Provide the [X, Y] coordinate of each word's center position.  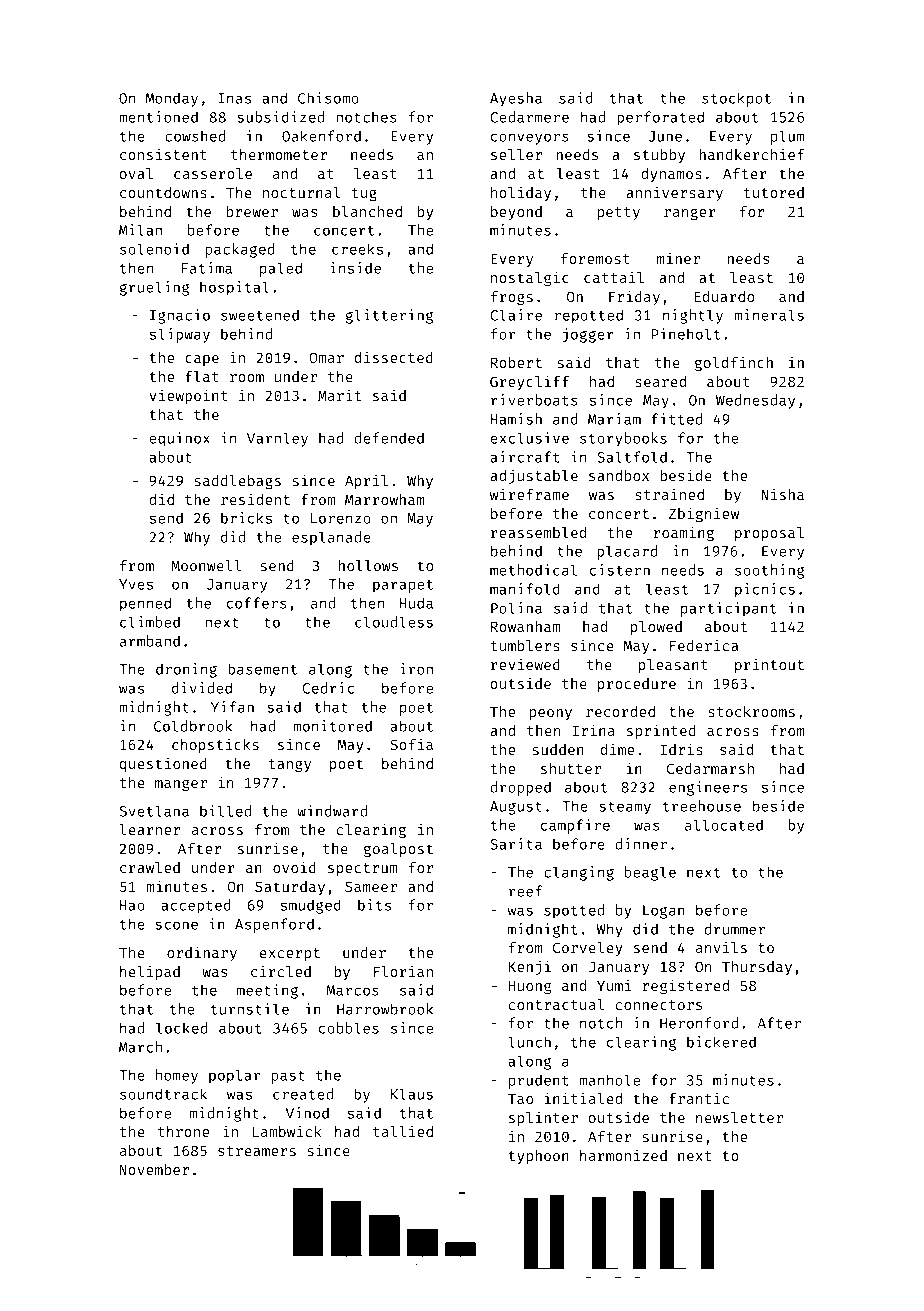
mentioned [158, 117]
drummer [735, 929]
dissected [393, 357]
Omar [326, 357]
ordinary [202, 953]
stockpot [736, 99]
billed [225, 811]
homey [177, 1076]
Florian [403, 971]
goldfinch [734, 363]
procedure [637, 685]
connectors [659, 1005]
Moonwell [206, 565]
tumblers [525, 645]
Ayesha [516, 99]
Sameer [371, 886]
